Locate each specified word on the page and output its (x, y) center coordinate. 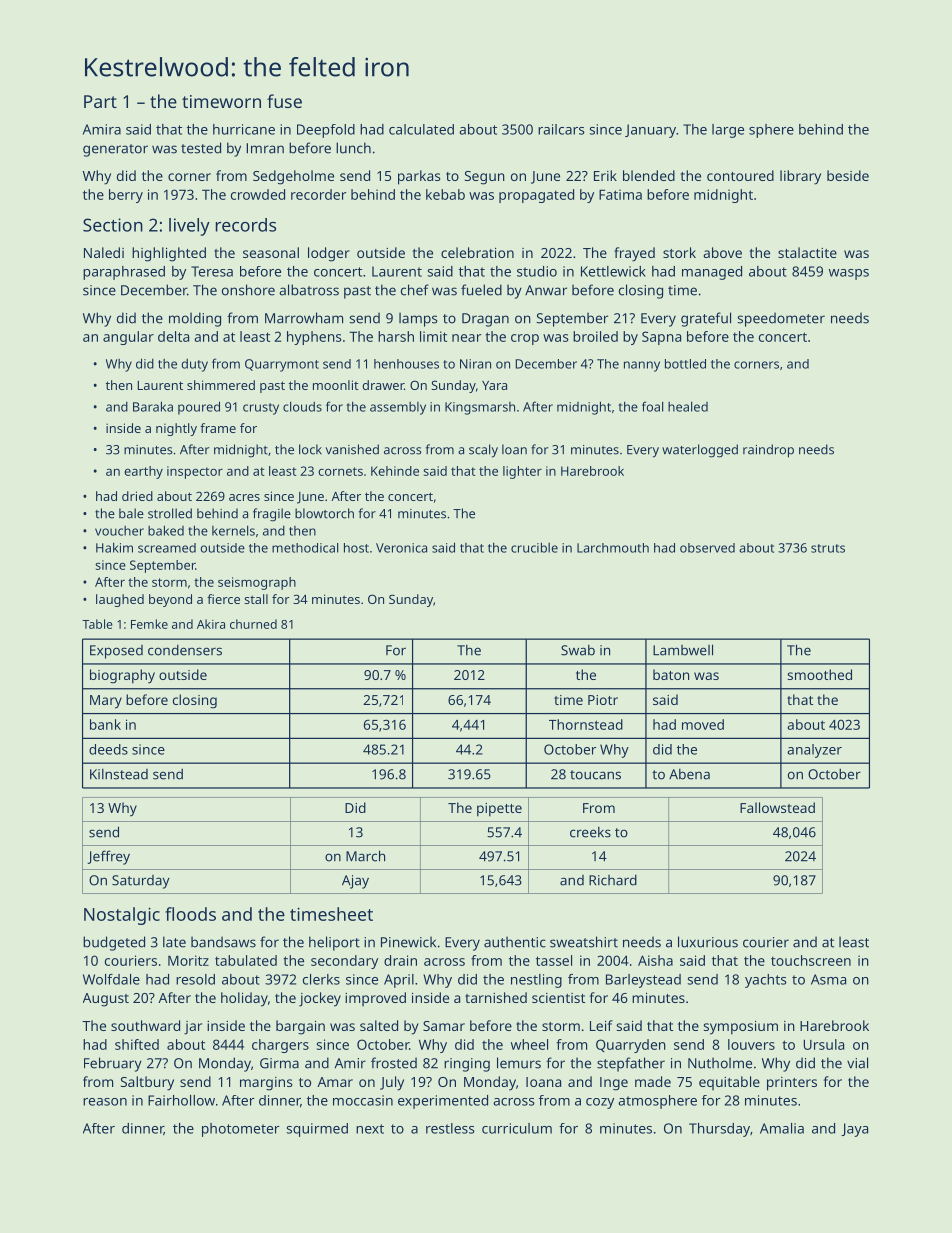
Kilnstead (119, 774)
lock (310, 449)
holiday (244, 999)
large (728, 131)
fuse (284, 101)
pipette (499, 810)
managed (712, 273)
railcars (561, 129)
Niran (475, 364)
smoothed (819, 674)
